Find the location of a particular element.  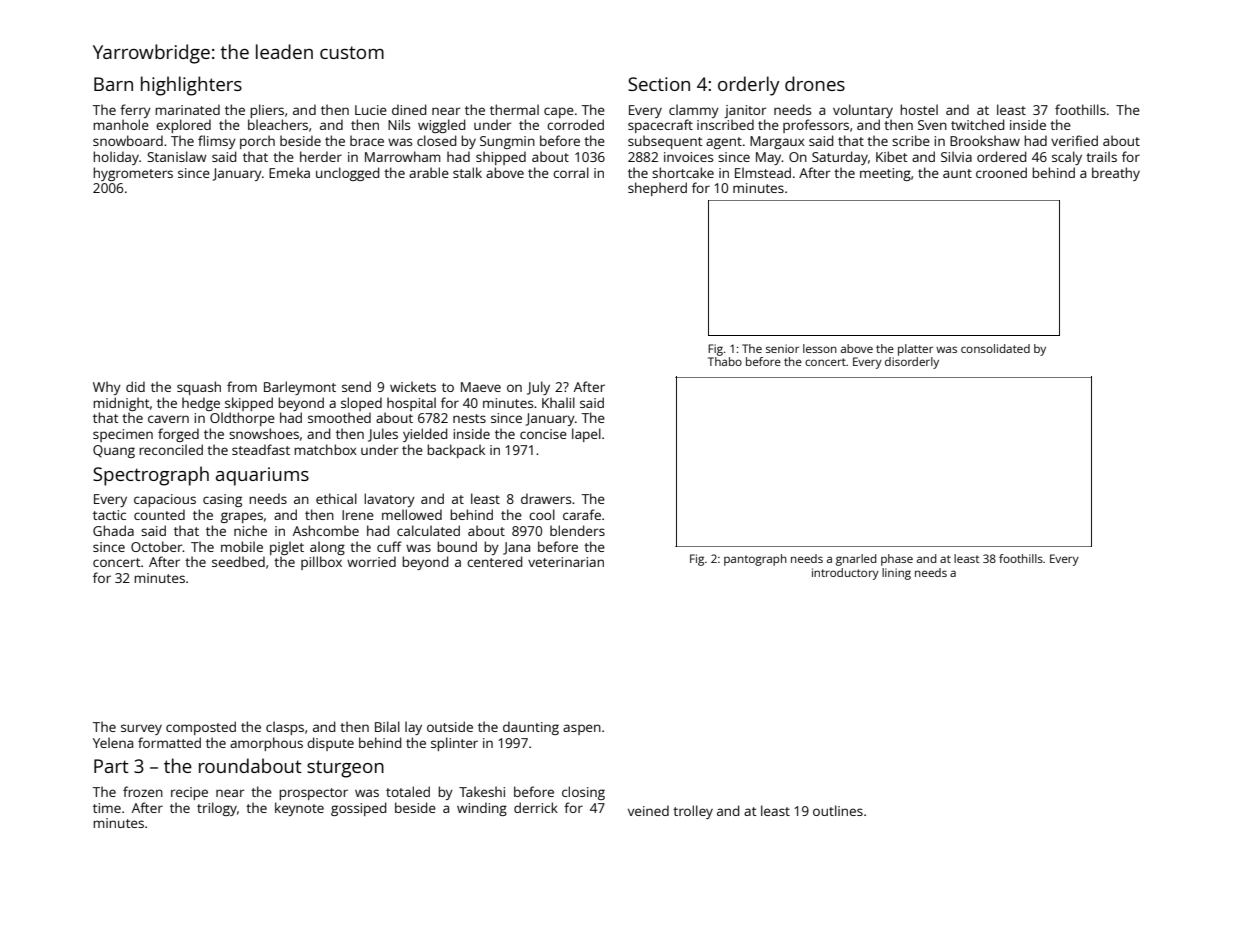

keynote is located at coordinates (299, 809).
